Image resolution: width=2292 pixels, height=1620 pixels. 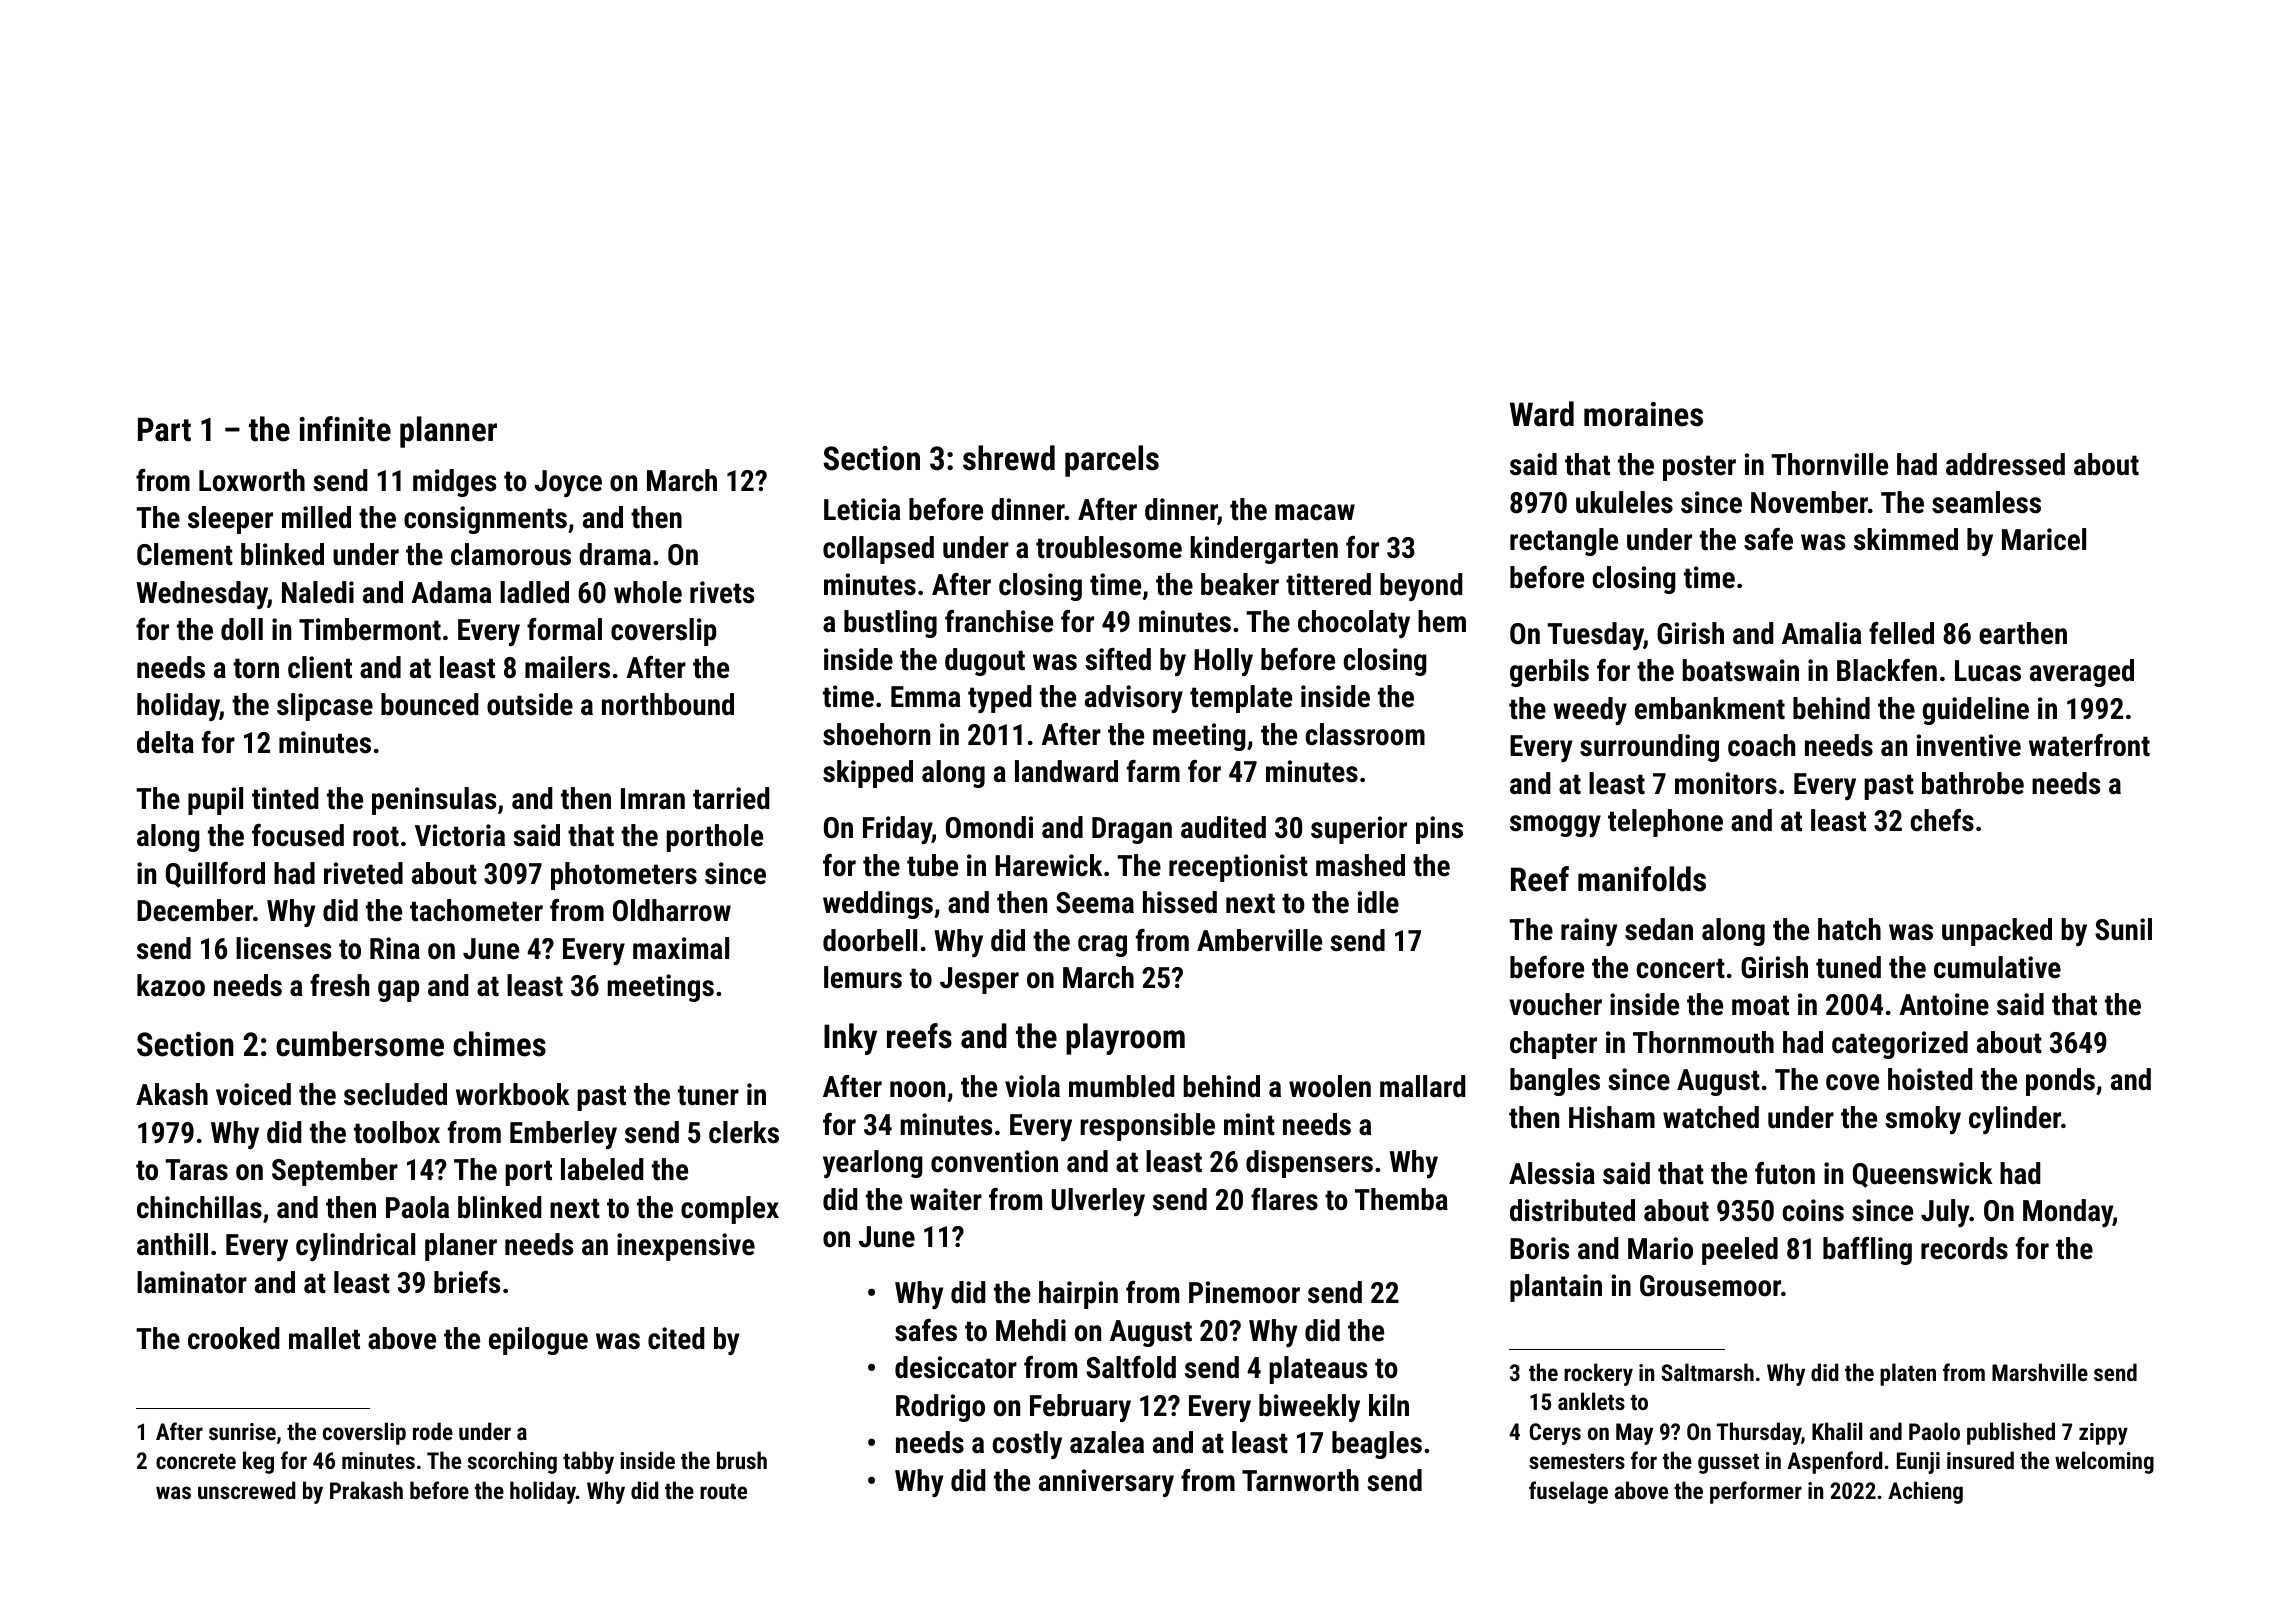 I want to click on unscrewed, so click(x=247, y=1490).
